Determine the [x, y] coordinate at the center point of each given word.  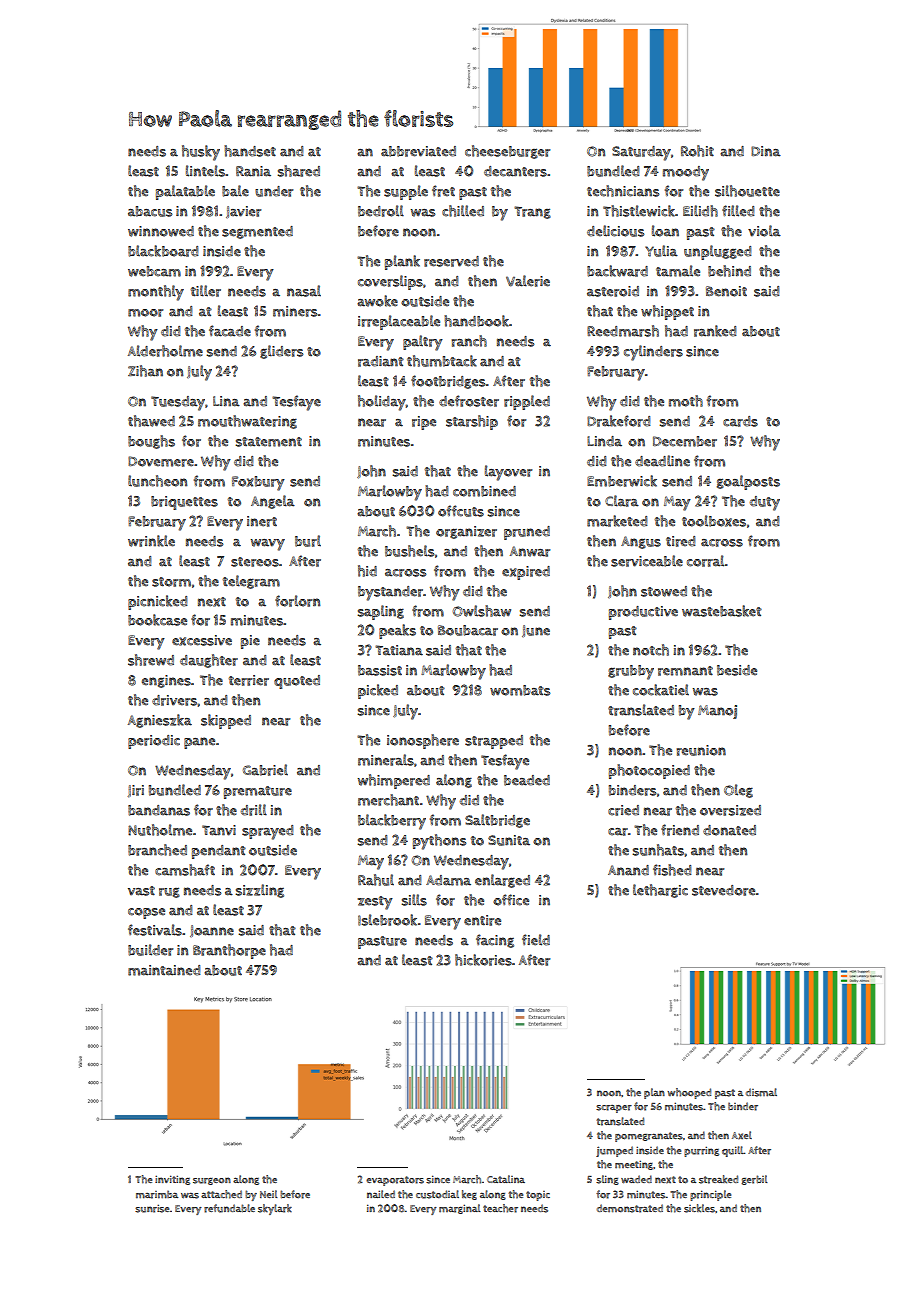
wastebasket [722, 611]
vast [141, 891]
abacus [150, 211]
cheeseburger [507, 152]
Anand [628, 870]
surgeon [212, 1181]
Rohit [697, 151]
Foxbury [258, 483]
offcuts [461, 511]
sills [414, 900]
